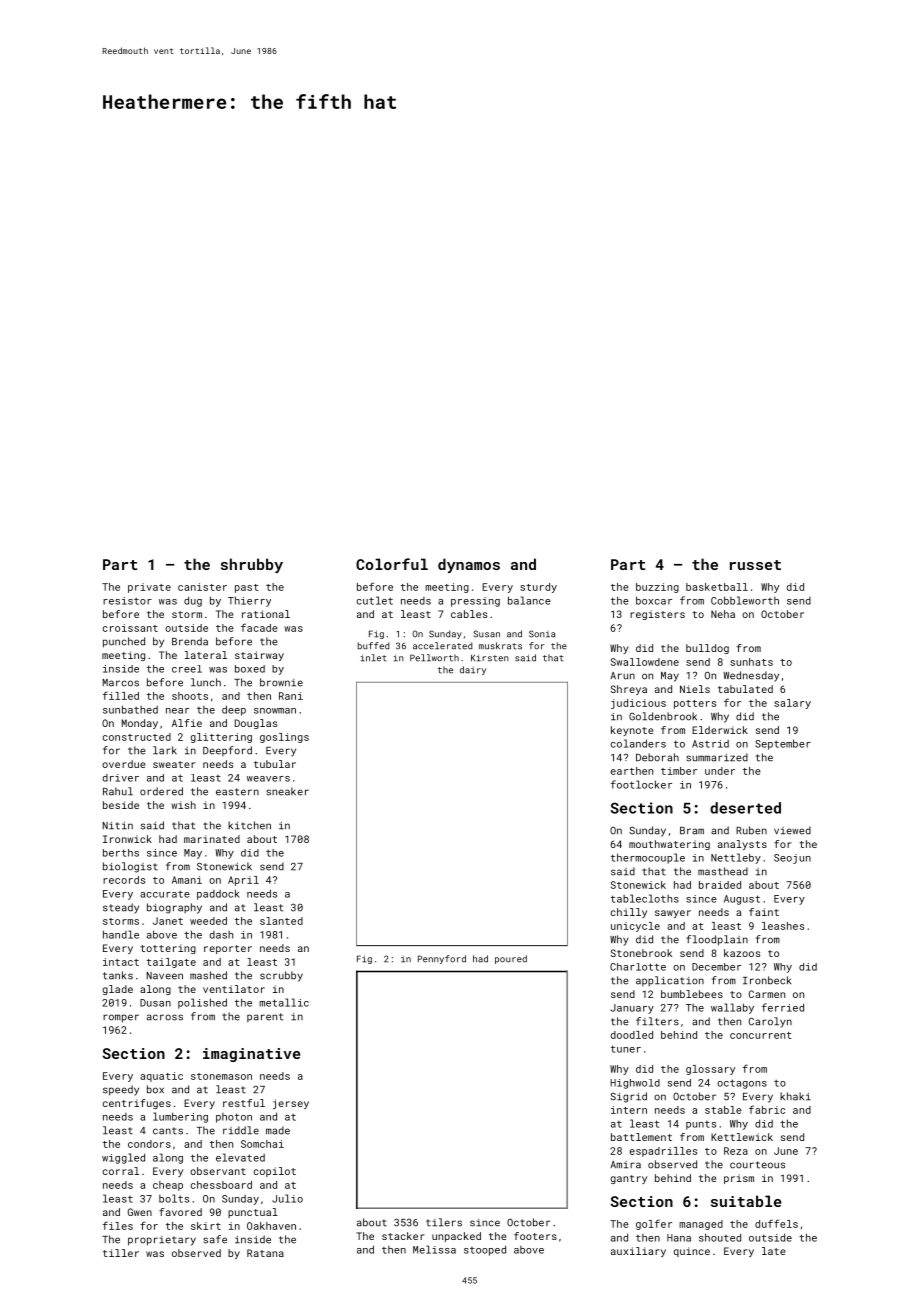  What do you see at coordinates (168, 1186) in the document?
I see `cheap` at bounding box center [168, 1186].
